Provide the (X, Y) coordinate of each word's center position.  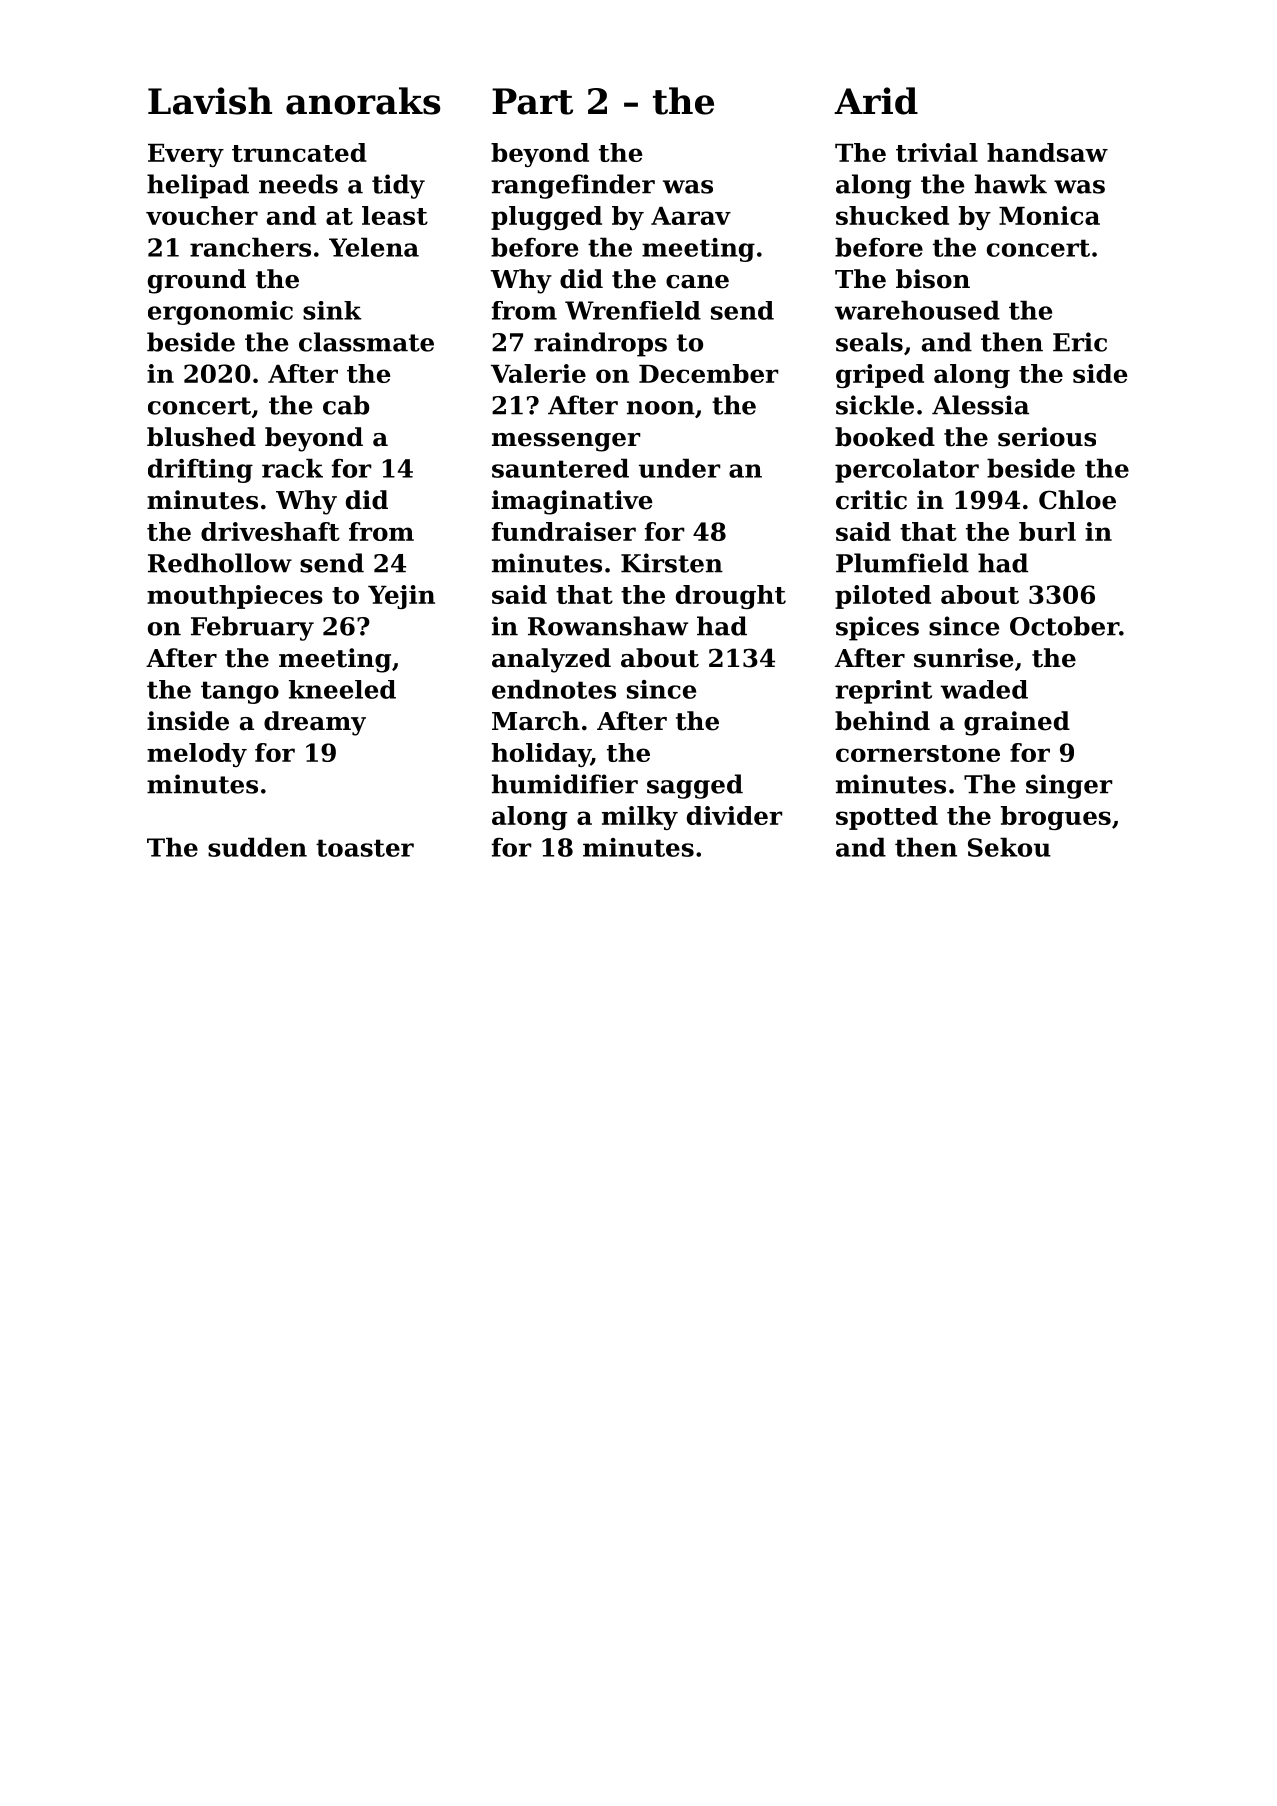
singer (1069, 786)
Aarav (691, 216)
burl (1047, 531)
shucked (892, 215)
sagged (695, 786)
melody (197, 755)
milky (640, 818)
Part (532, 101)
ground (197, 281)
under (680, 468)
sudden (257, 847)
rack (292, 468)
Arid (876, 101)
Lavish (210, 101)
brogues (1056, 818)
